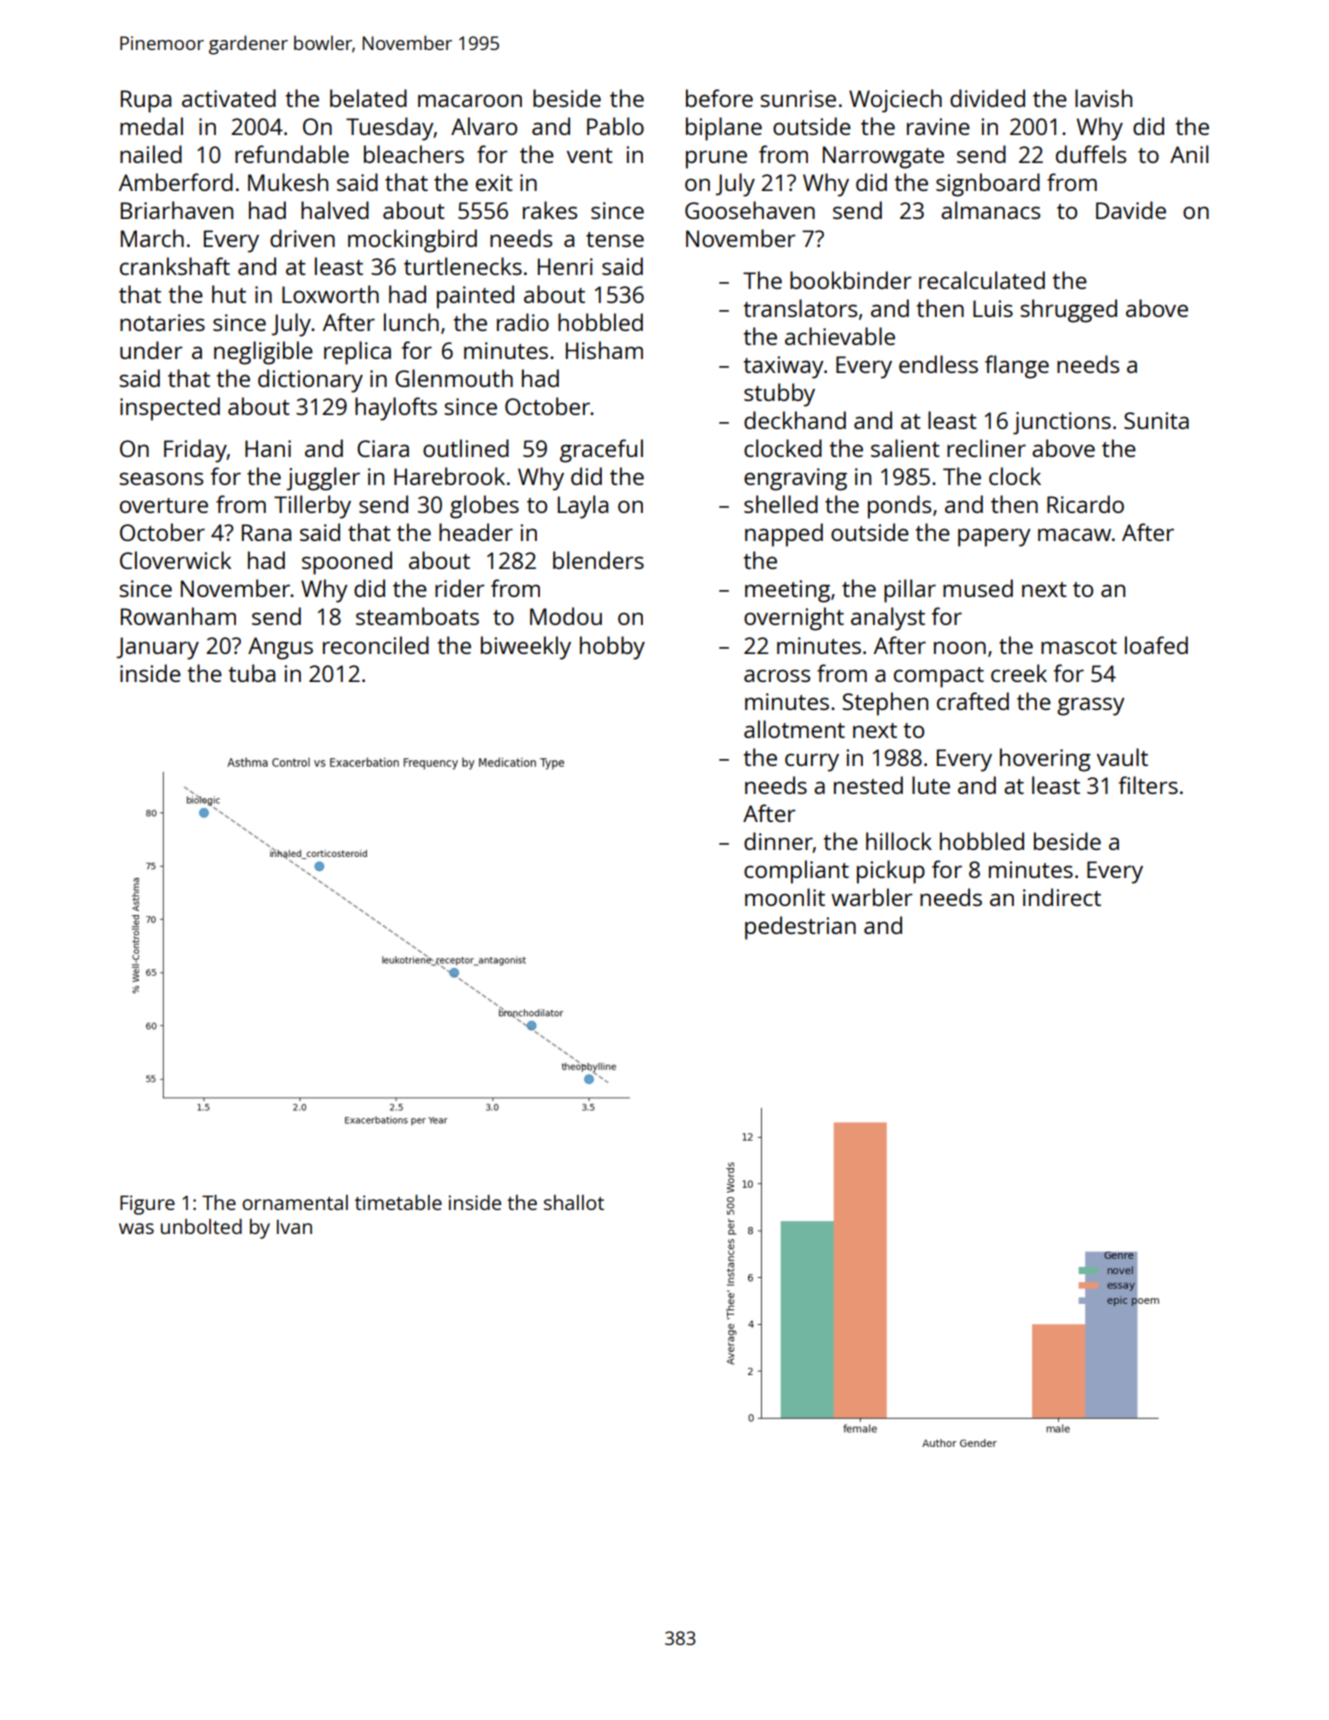 The image size is (1329, 1720). Describe the element at coordinates (574, 1202) in the page. I see `shallot` at that location.
